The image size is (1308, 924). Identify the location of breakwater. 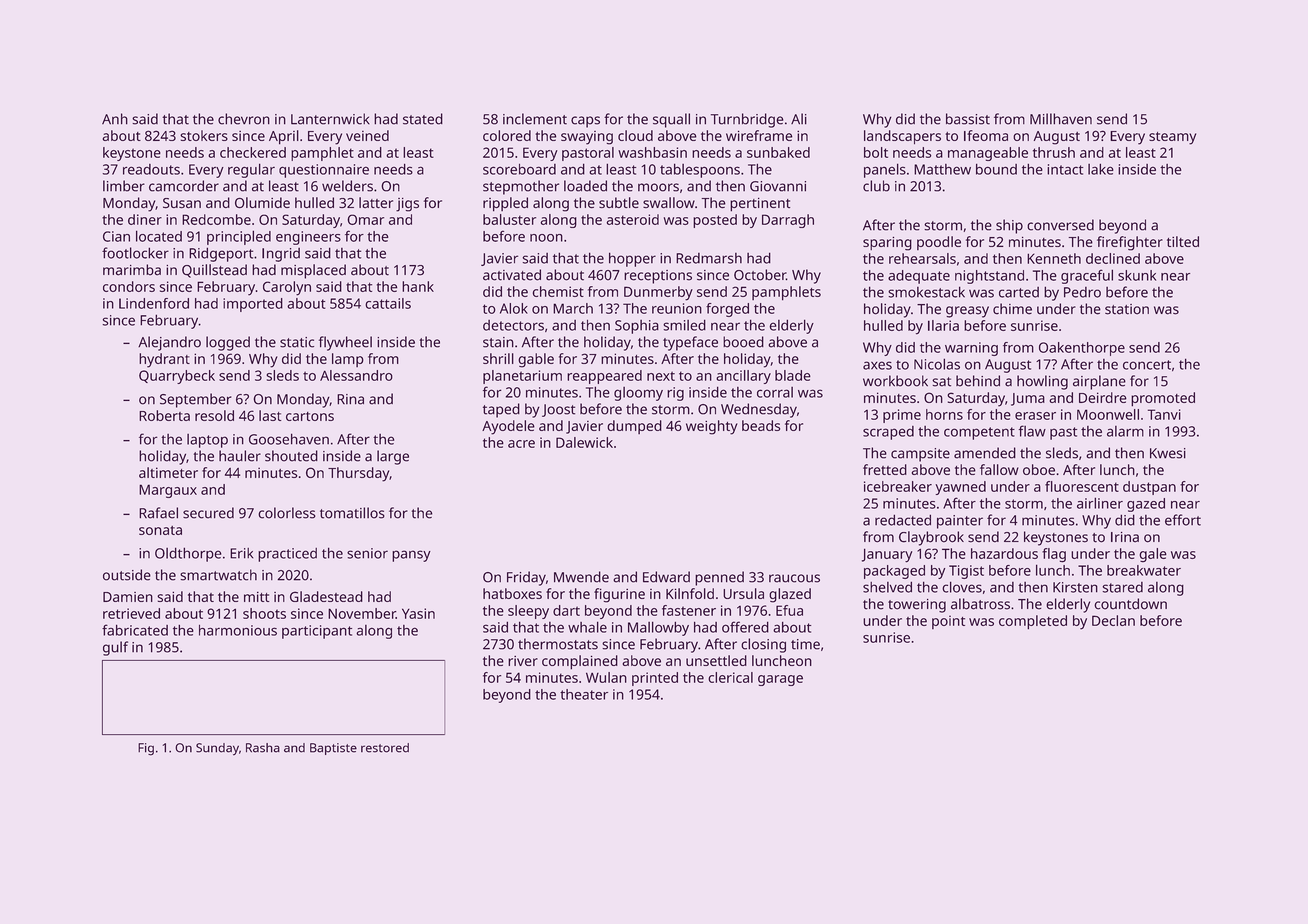
(1144, 570).
